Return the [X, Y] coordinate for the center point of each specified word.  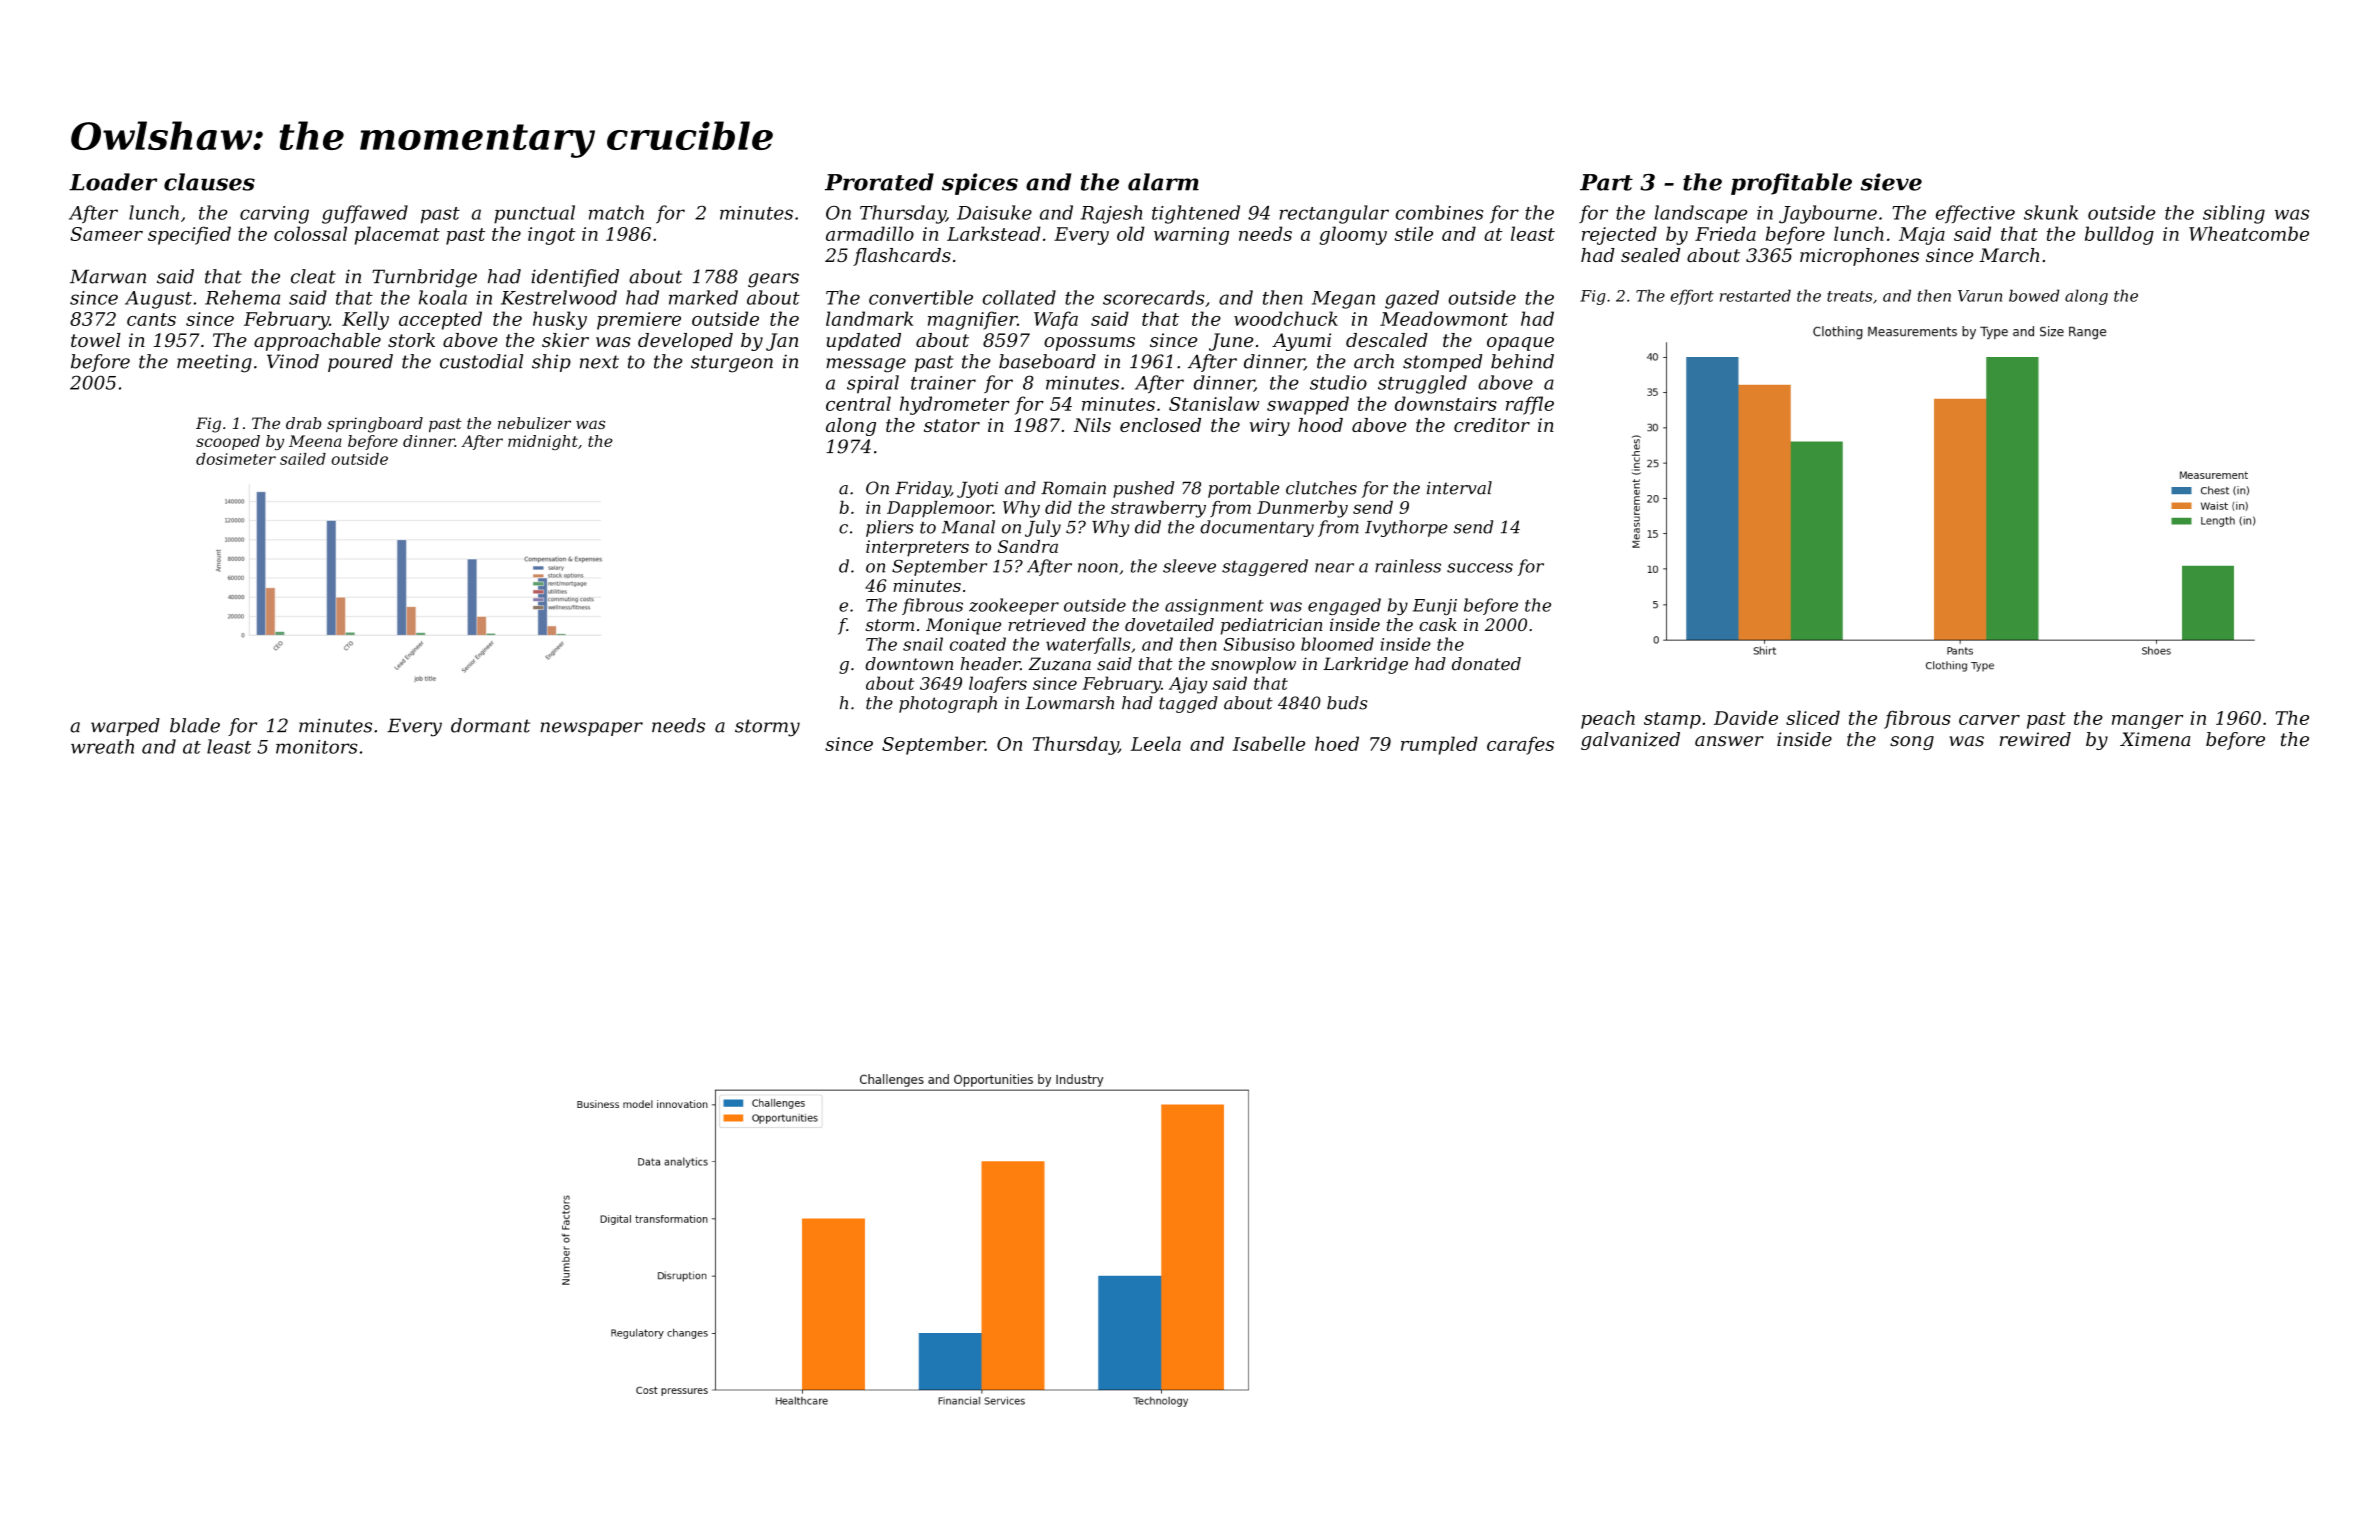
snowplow [1253, 665]
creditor [1492, 425]
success [1480, 568]
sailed [303, 459]
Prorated [879, 182]
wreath [102, 746]
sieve [1891, 182]
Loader [113, 182]
